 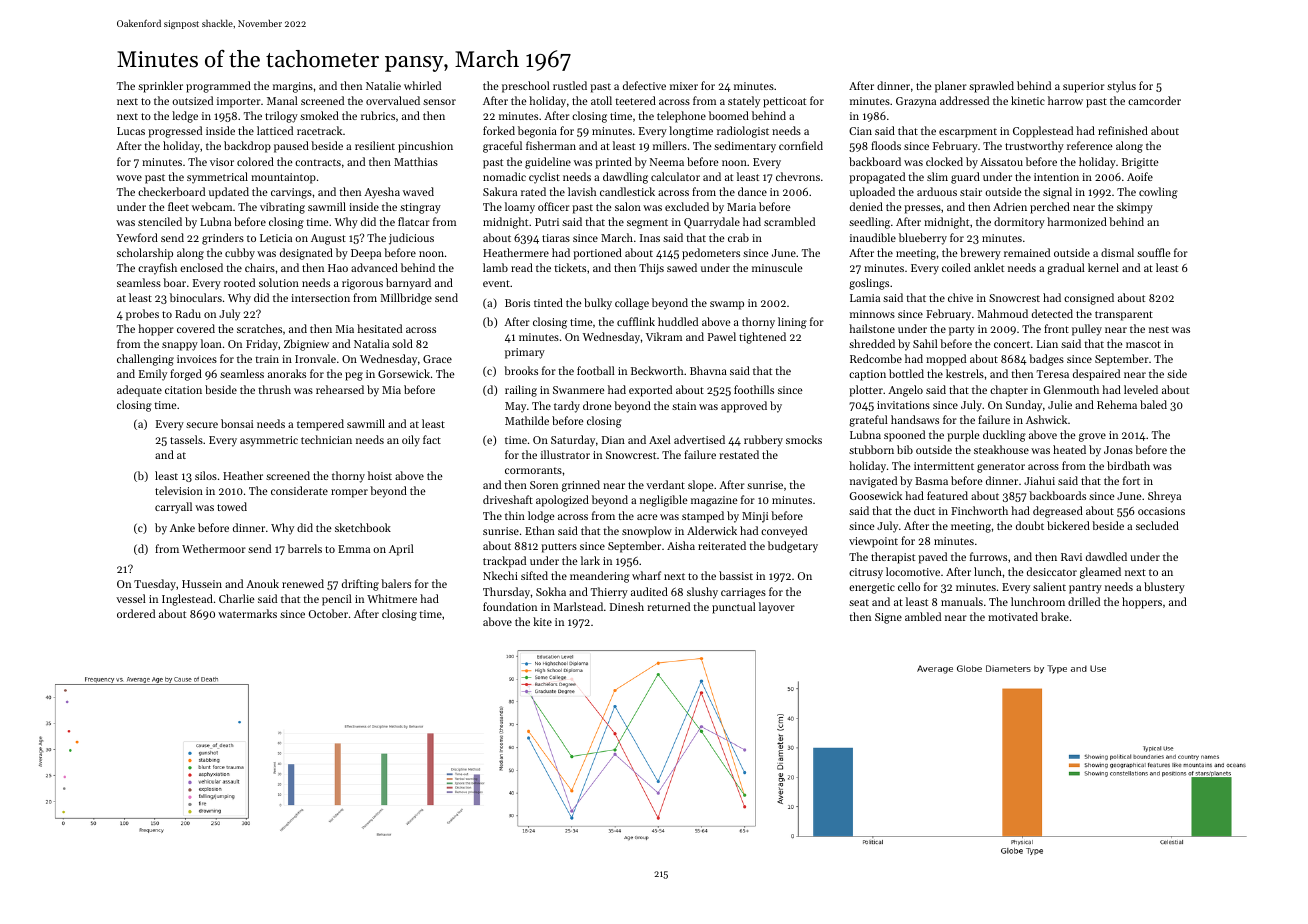 I want to click on Anouk, so click(x=262, y=583).
